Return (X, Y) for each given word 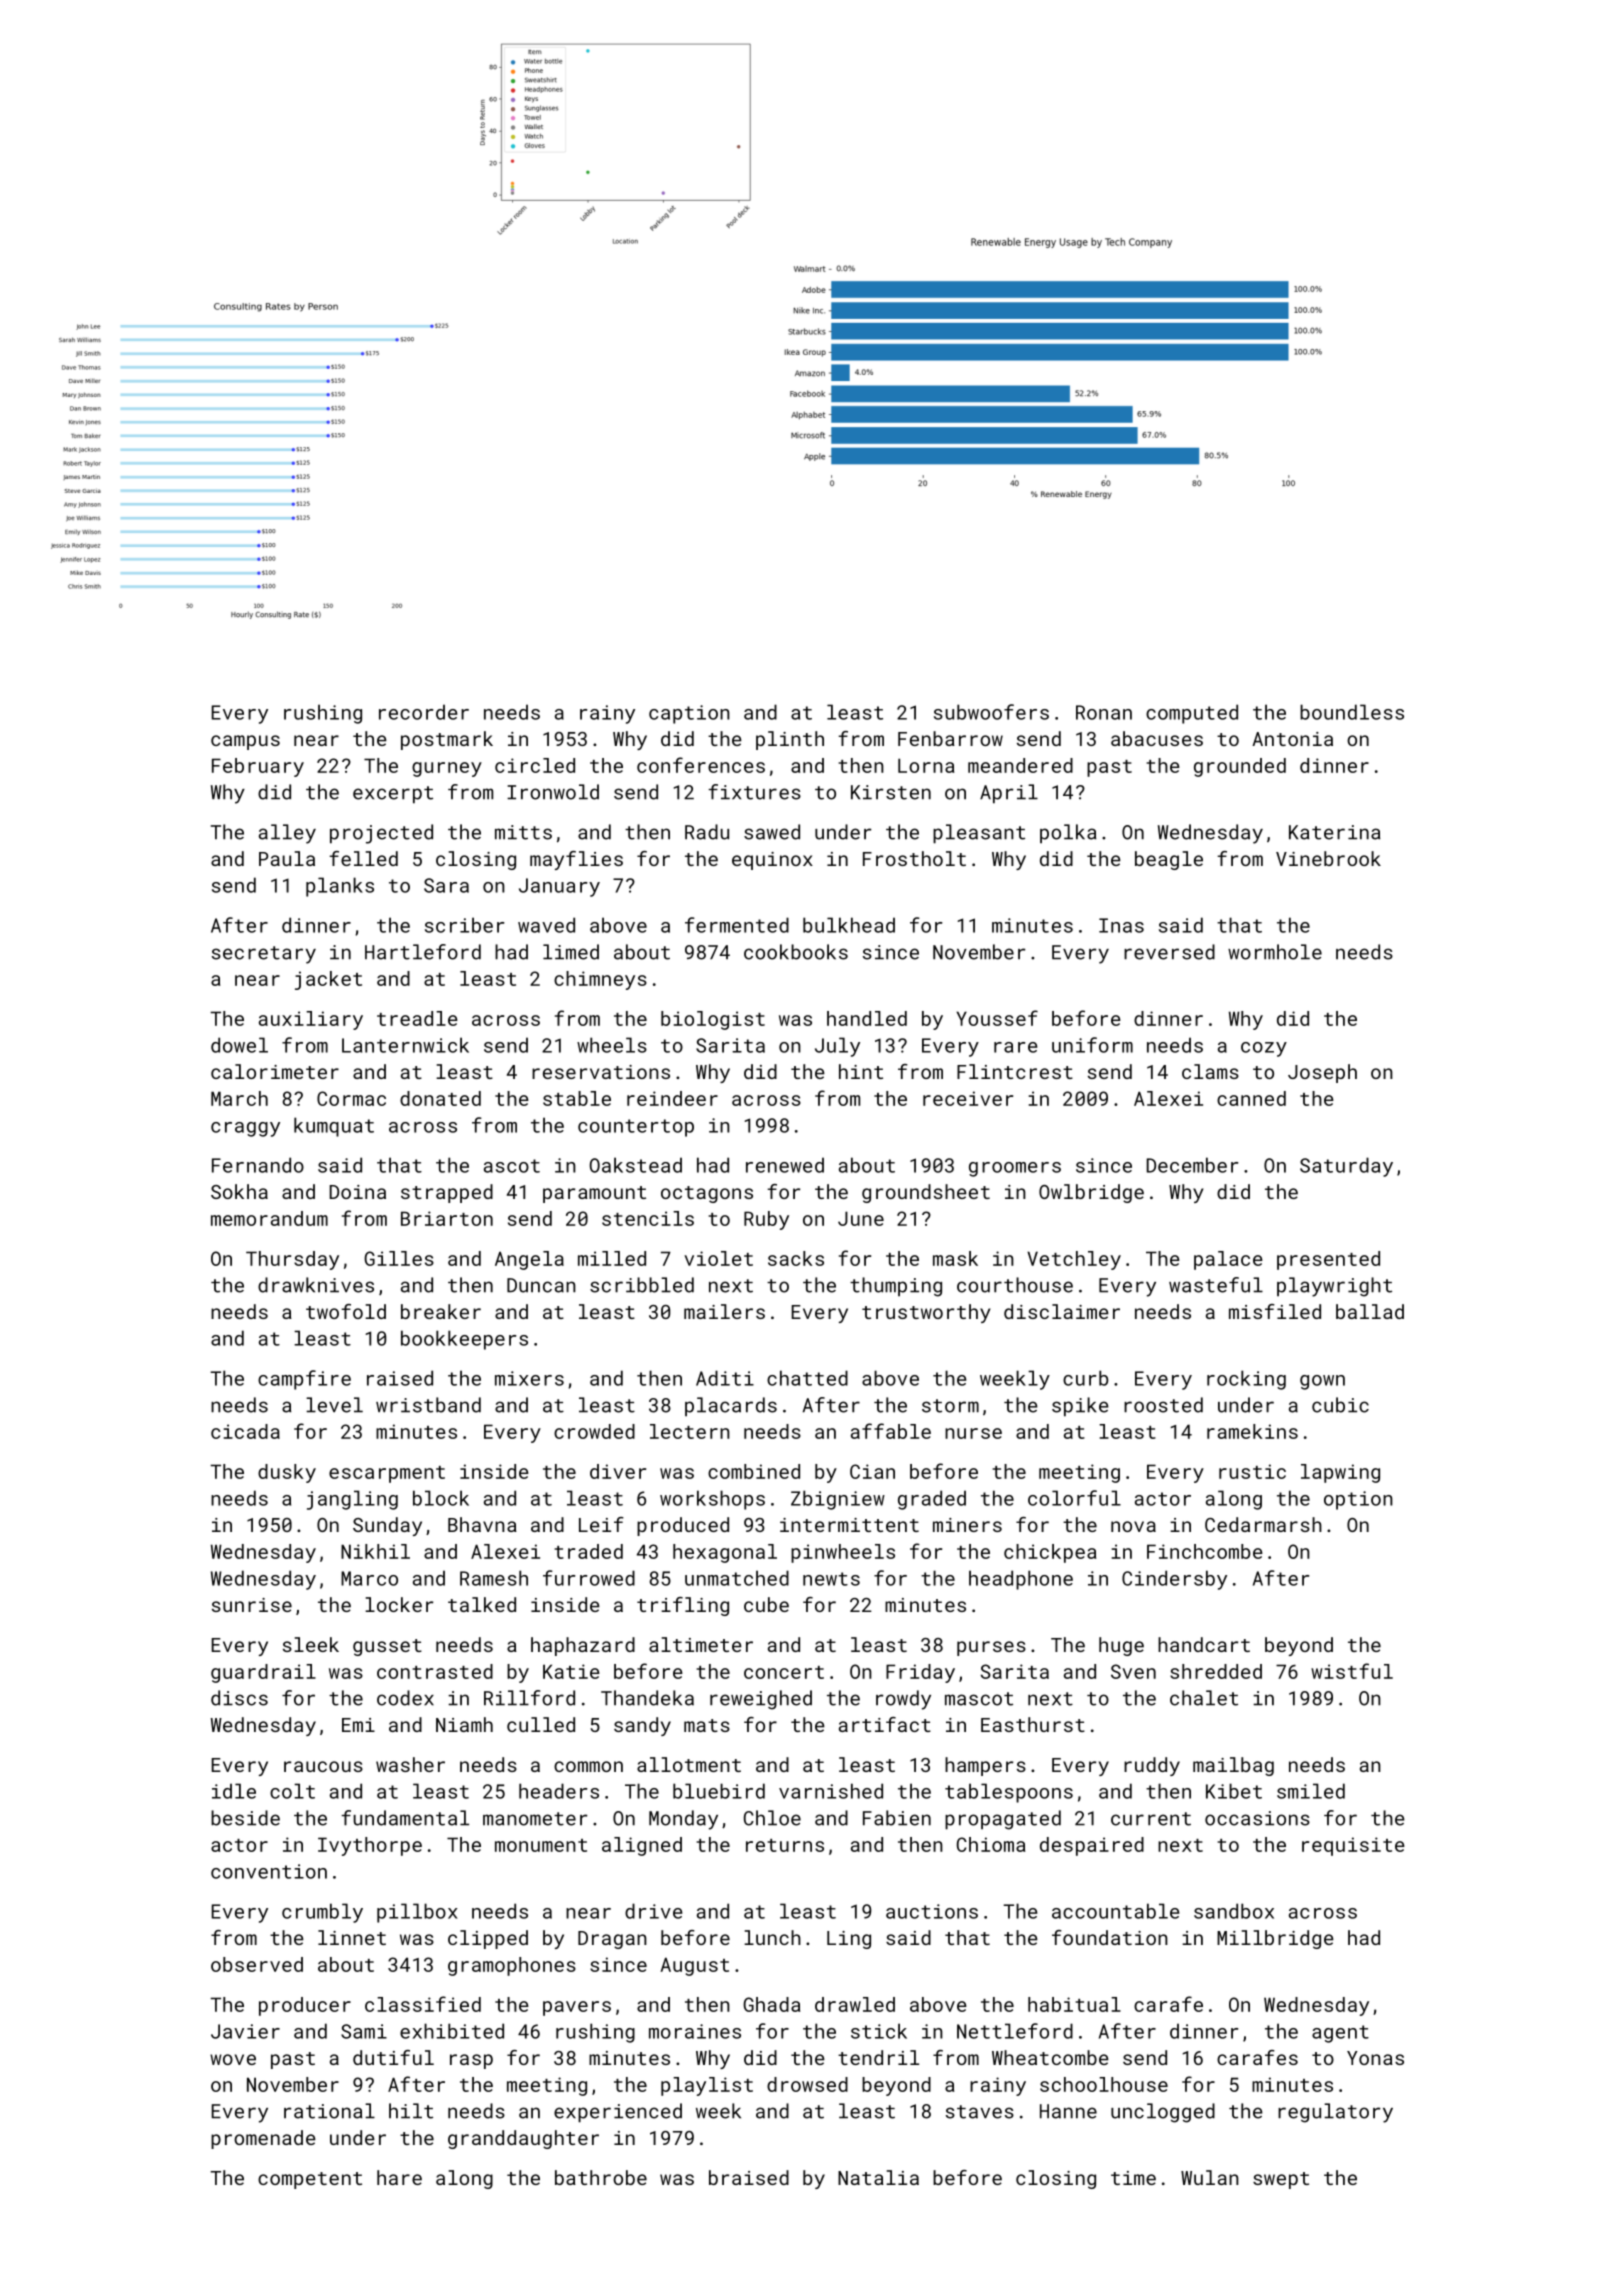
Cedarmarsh (1263, 1524)
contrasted (435, 1671)
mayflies (576, 860)
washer (410, 1764)
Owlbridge (1091, 1193)
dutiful (393, 2057)
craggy (245, 1129)
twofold (346, 1311)
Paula (287, 858)
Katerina (1334, 832)
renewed (785, 1165)
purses (991, 1648)
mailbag (1233, 1766)
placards (731, 1407)
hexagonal (725, 1553)
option (1358, 1500)
